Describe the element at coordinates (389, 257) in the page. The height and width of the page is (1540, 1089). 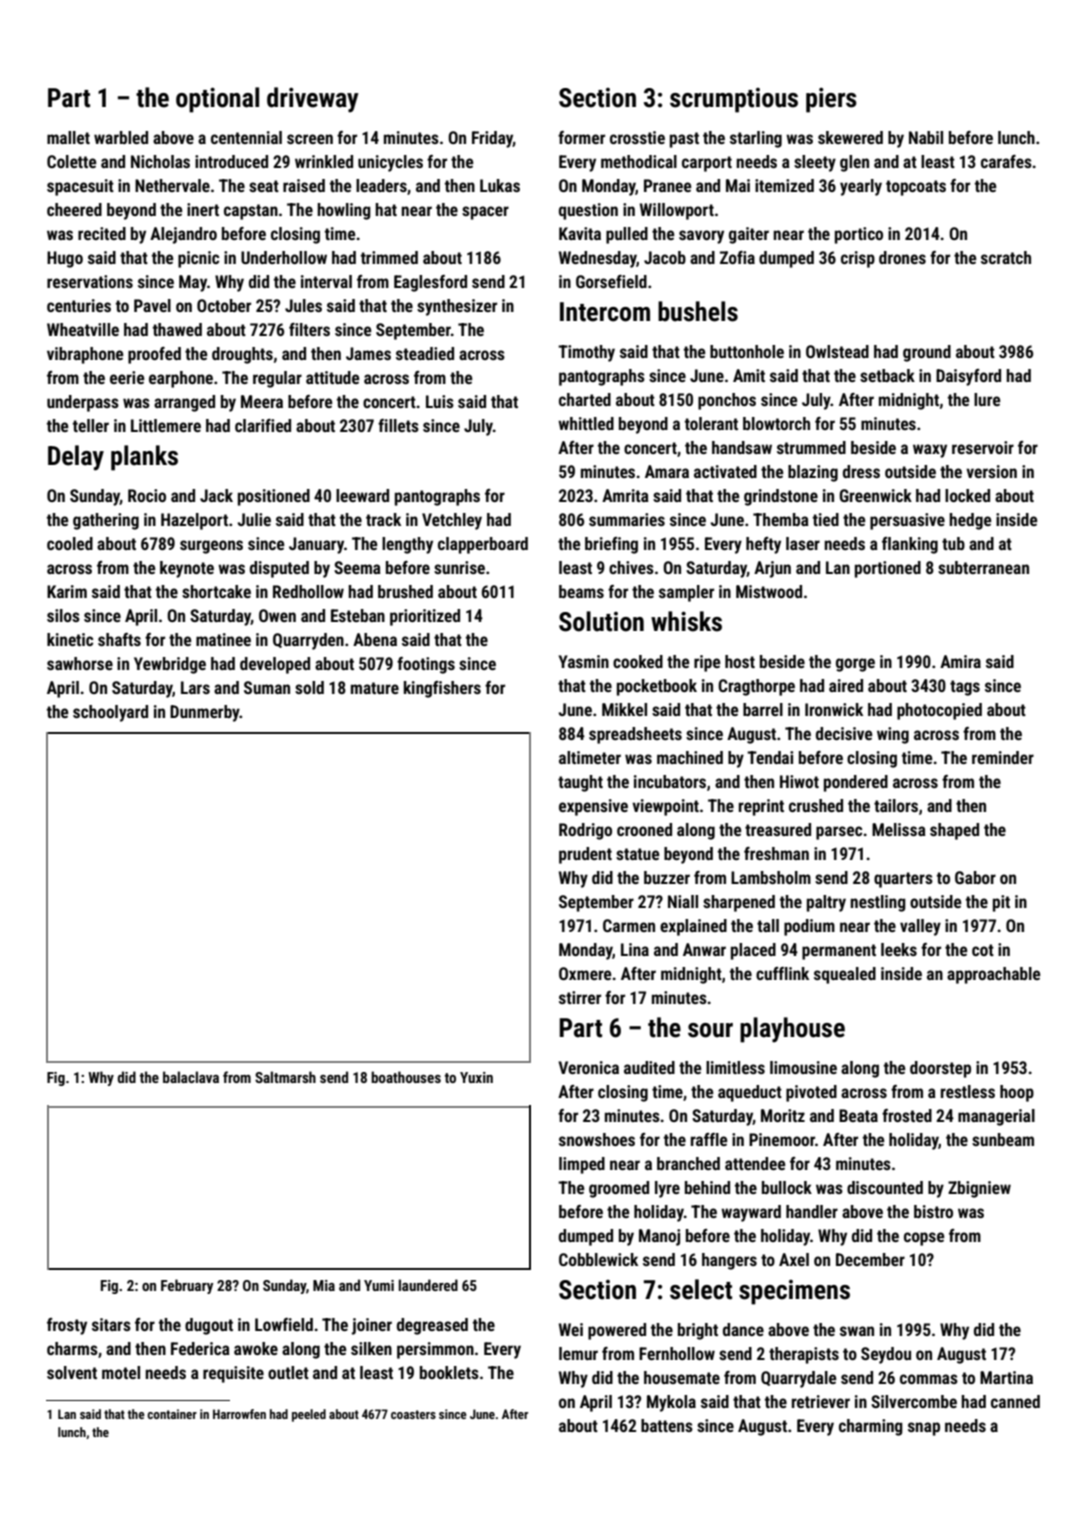
I see `trimmed` at that location.
